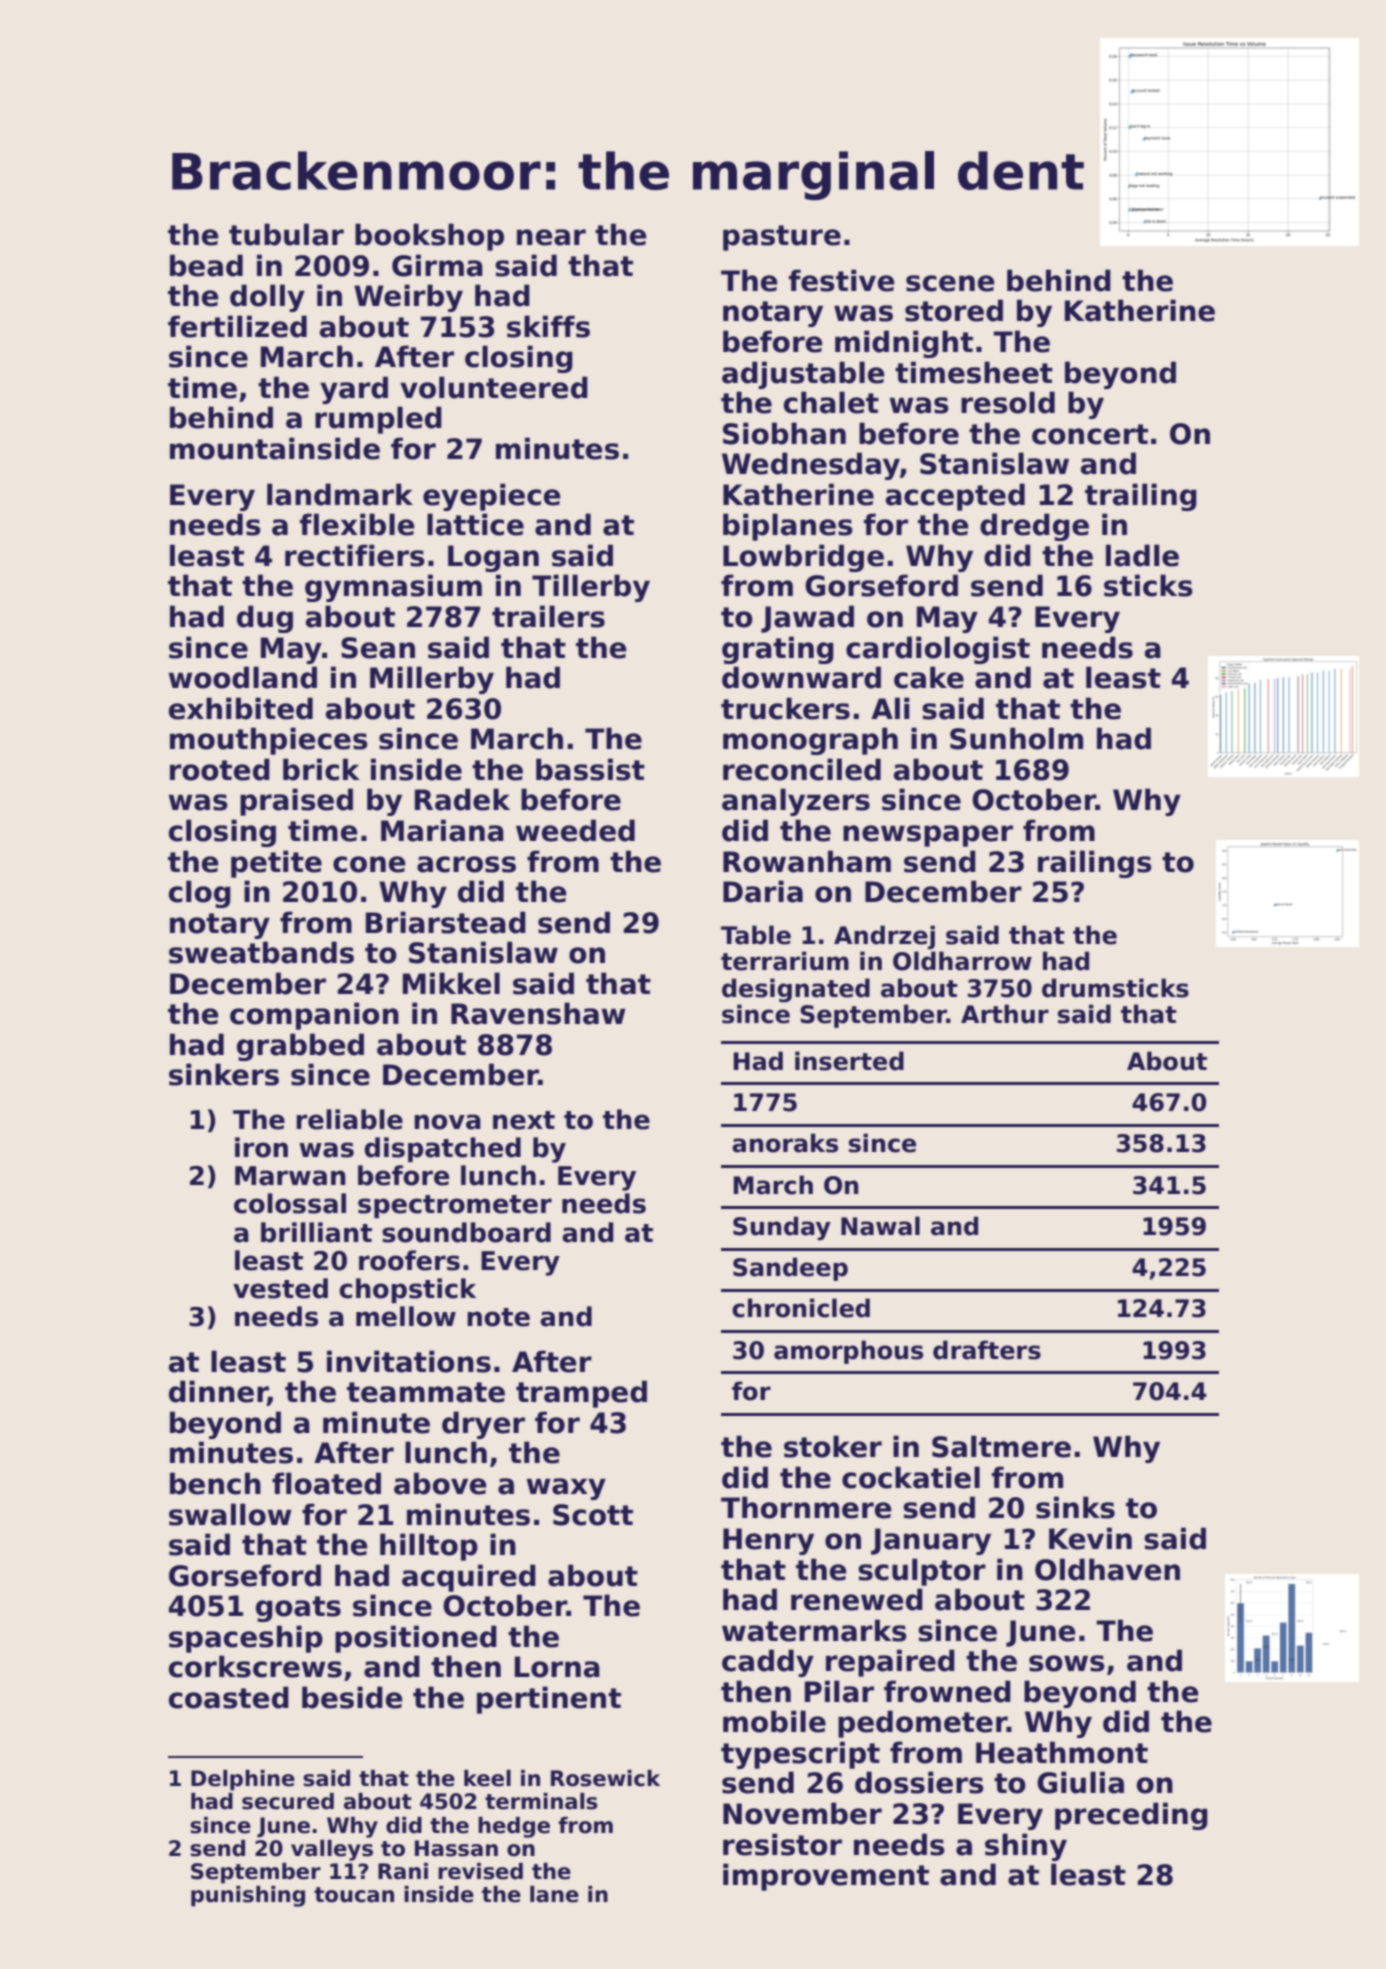 The height and width of the document is (1969, 1386). What do you see at coordinates (442, 1149) in the document?
I see `dispatched` at bounding box center [442, 1149].
